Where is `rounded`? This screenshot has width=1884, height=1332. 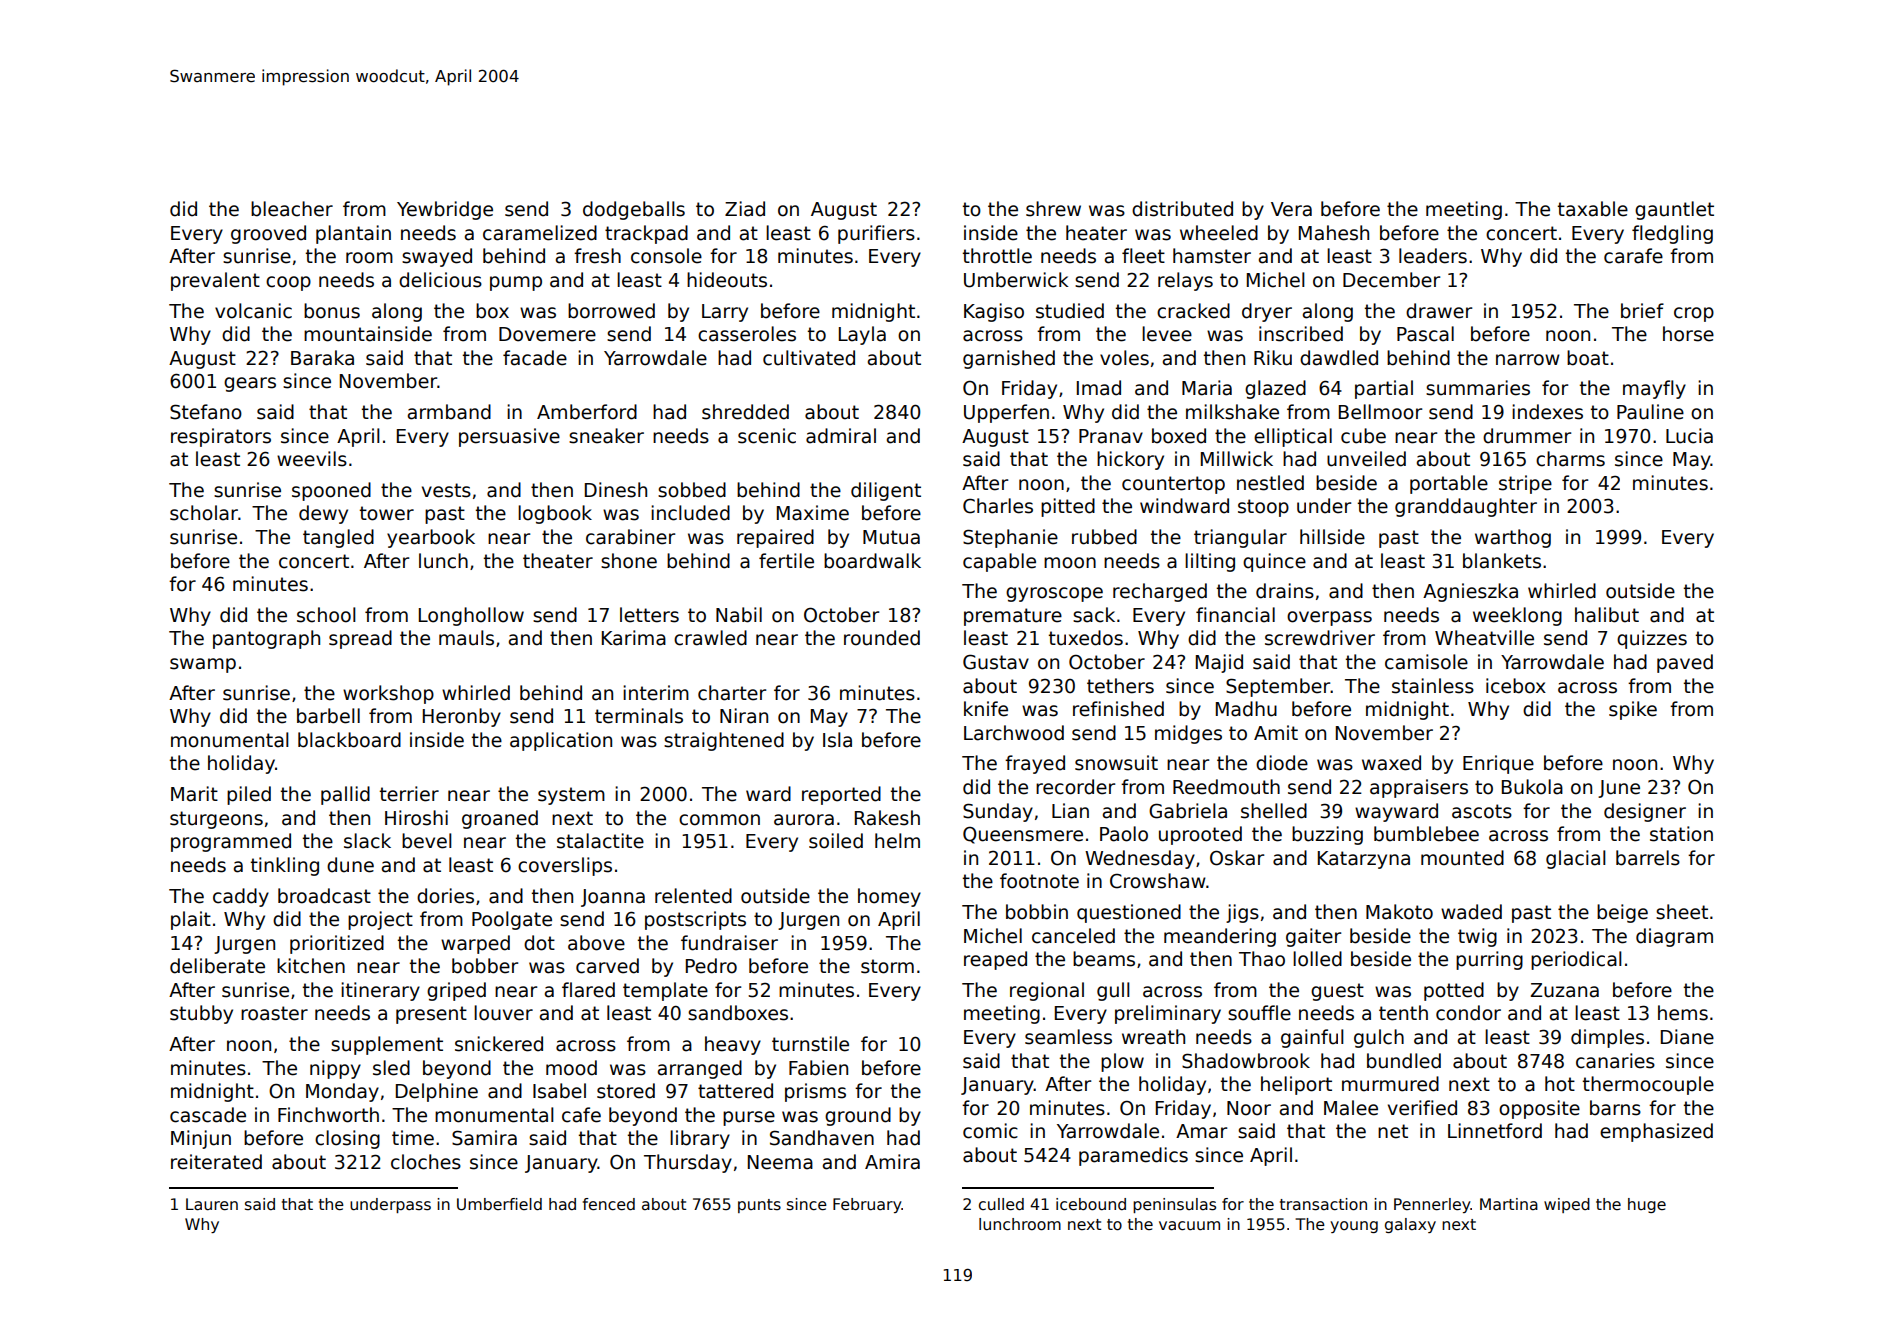 rounded is located at coordinates (882, 638).
